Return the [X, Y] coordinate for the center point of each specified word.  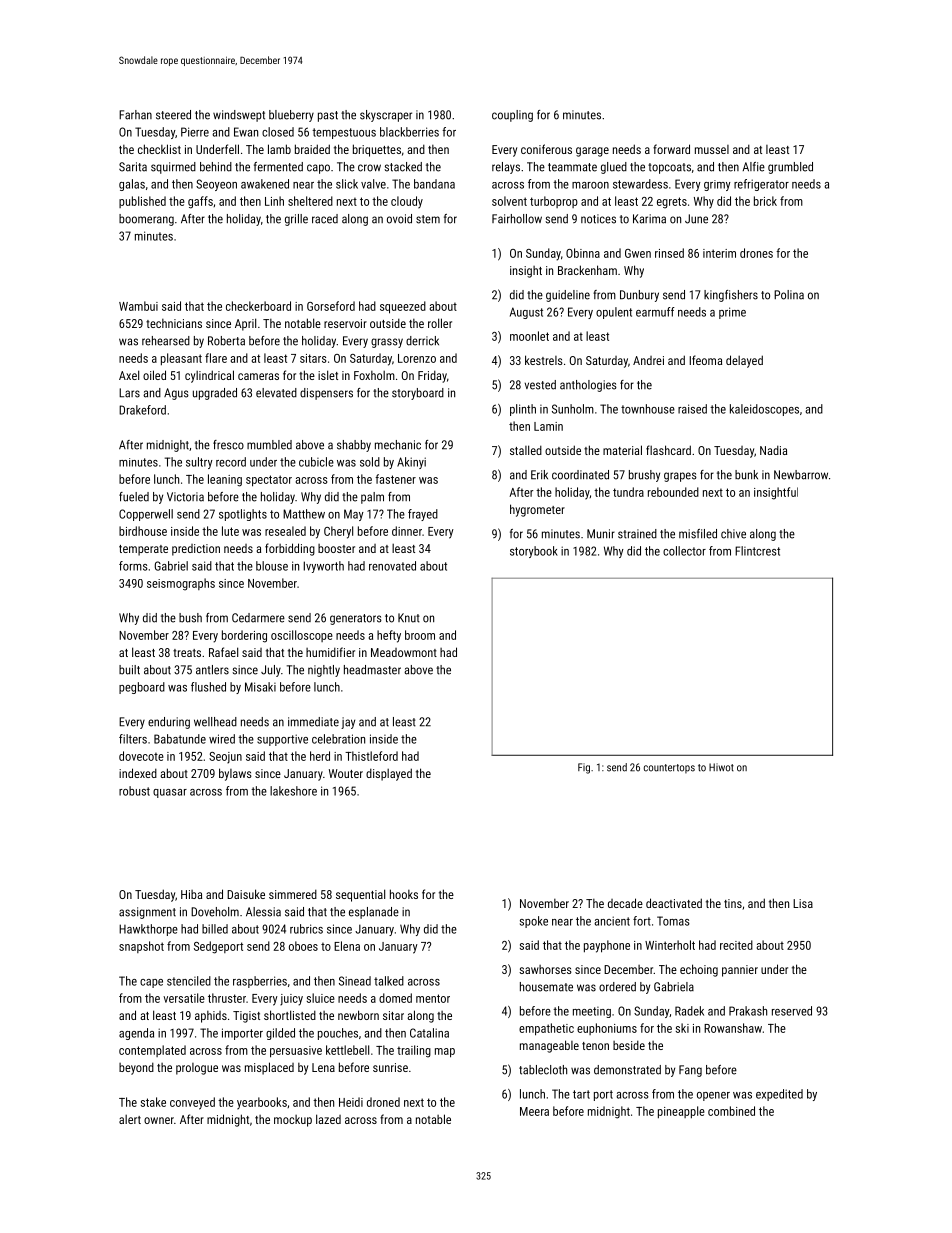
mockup [293, 1121]
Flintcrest [757, 551]
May [354, 515]
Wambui [138, 306]
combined [731, 1111]
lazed [328, 1119]
